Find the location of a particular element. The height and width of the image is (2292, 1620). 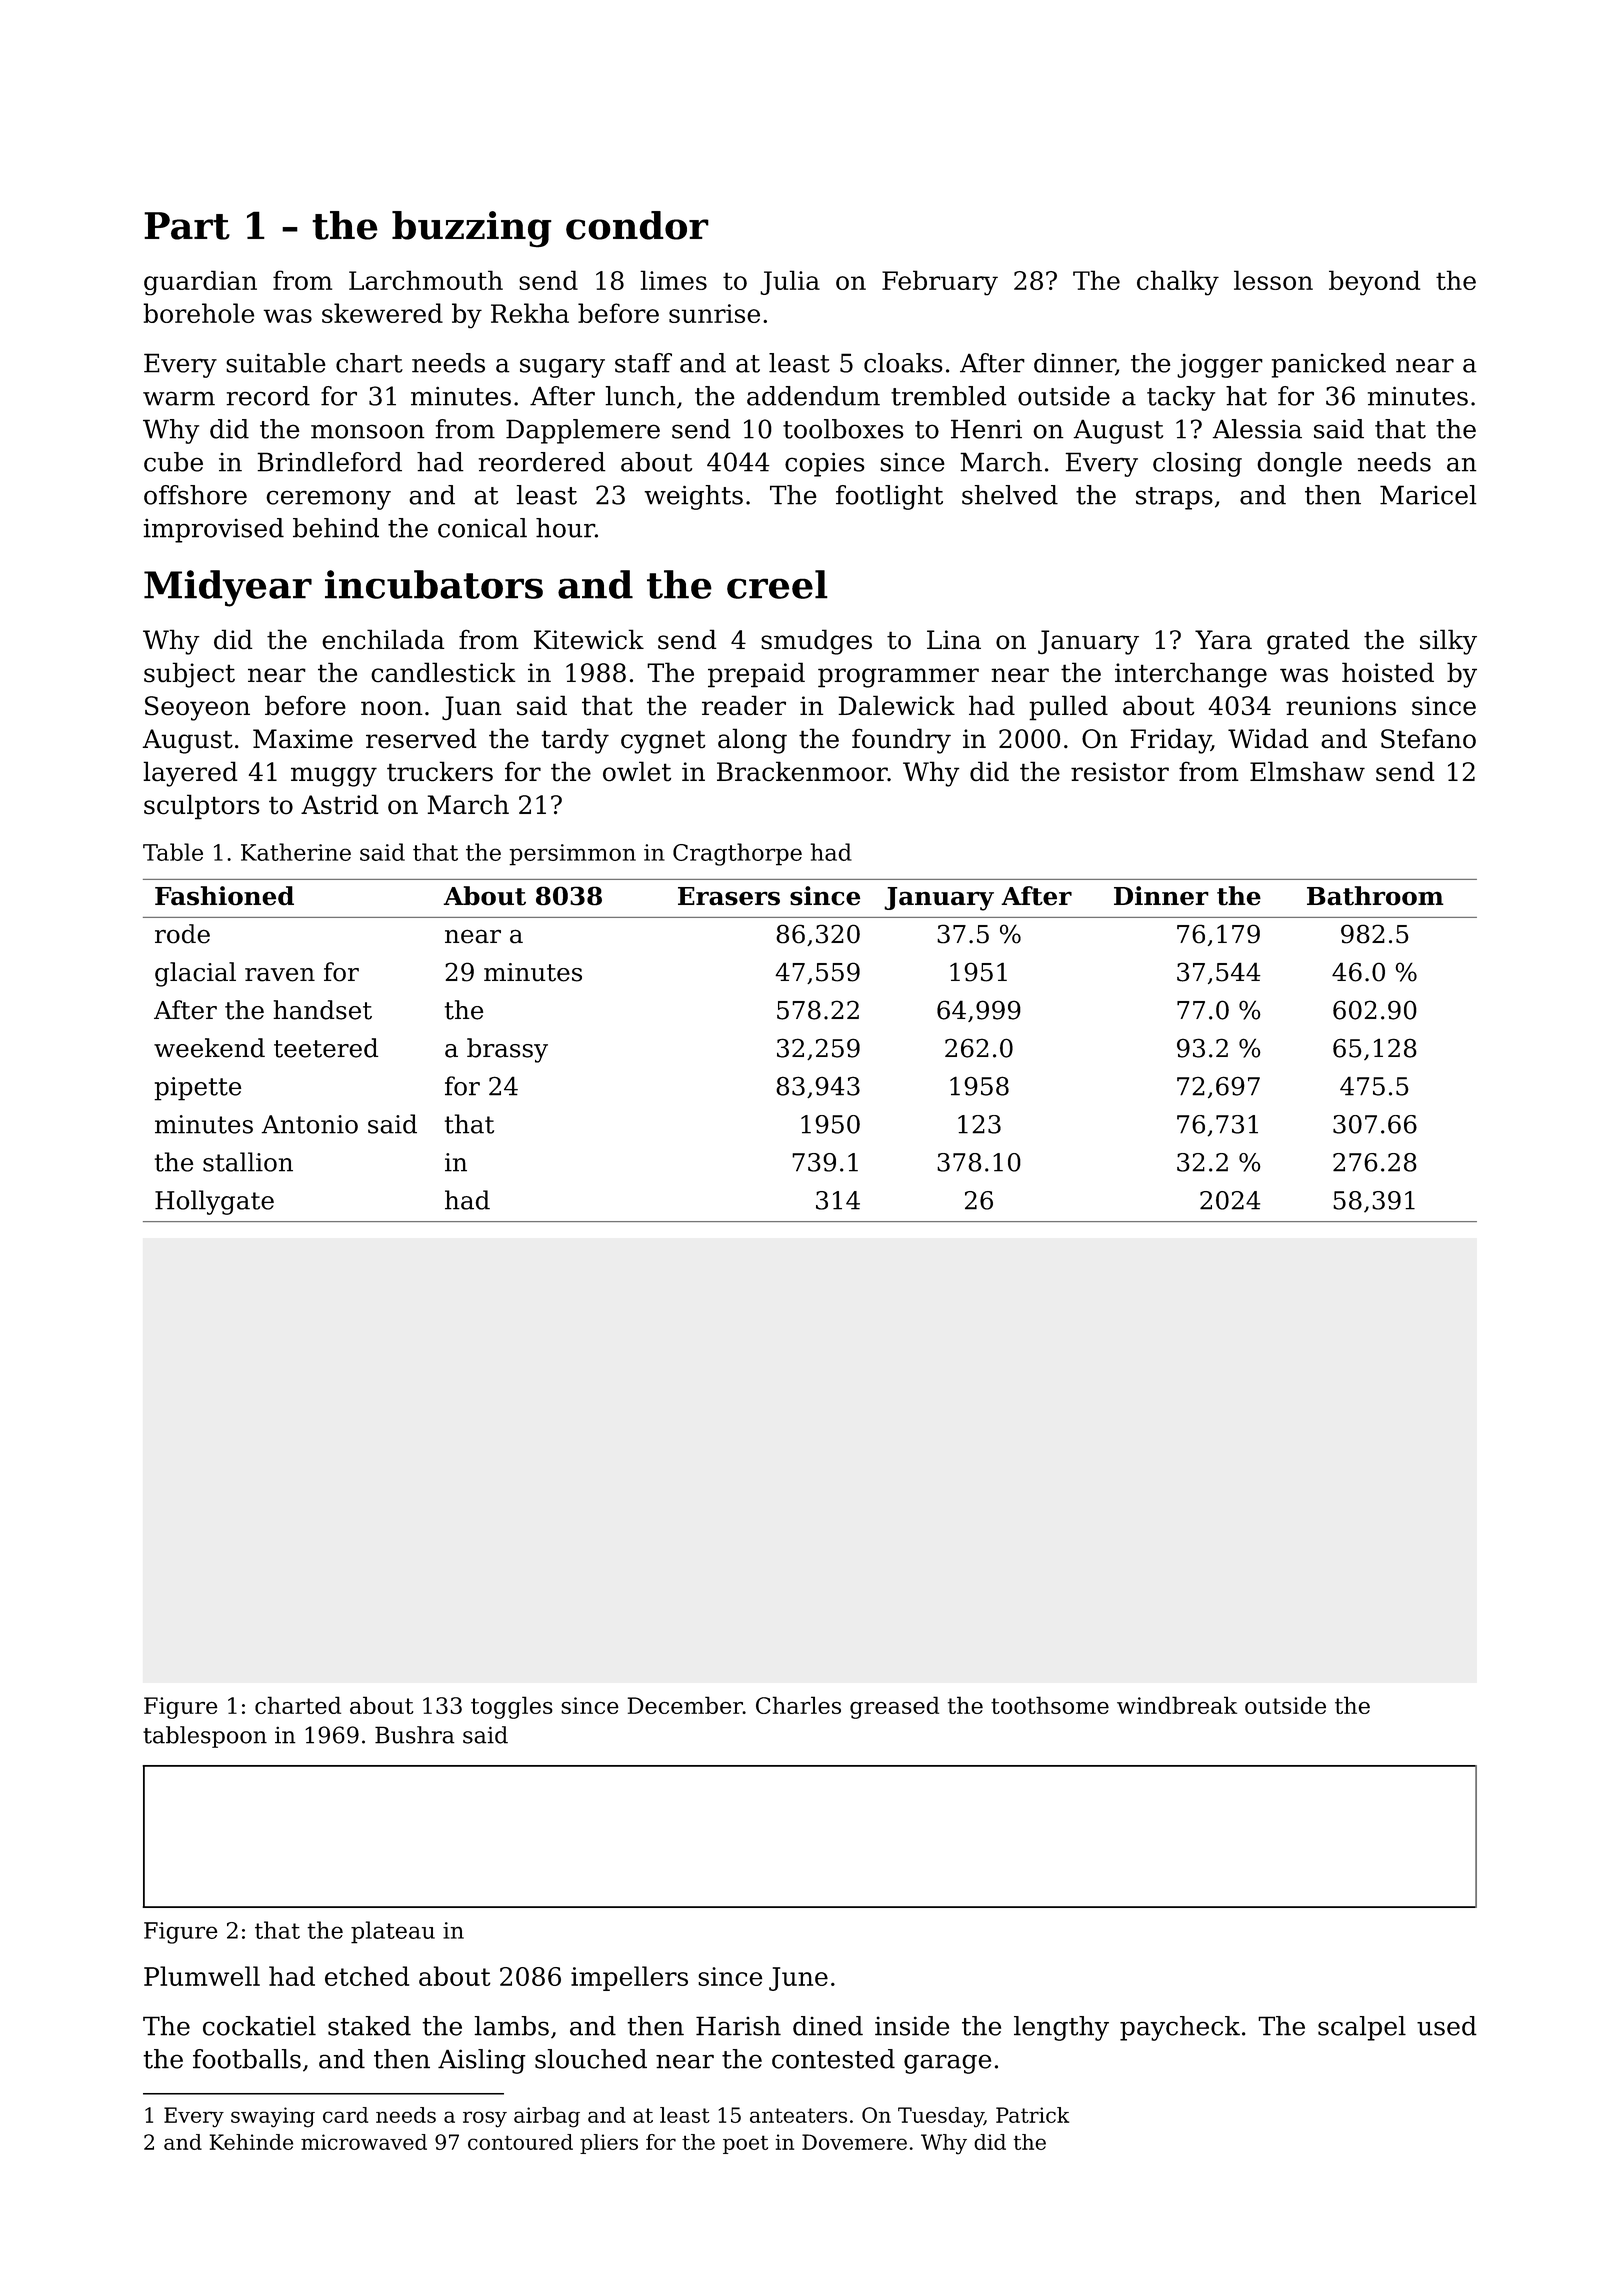

greased is located at coordinates (894, 1707).
